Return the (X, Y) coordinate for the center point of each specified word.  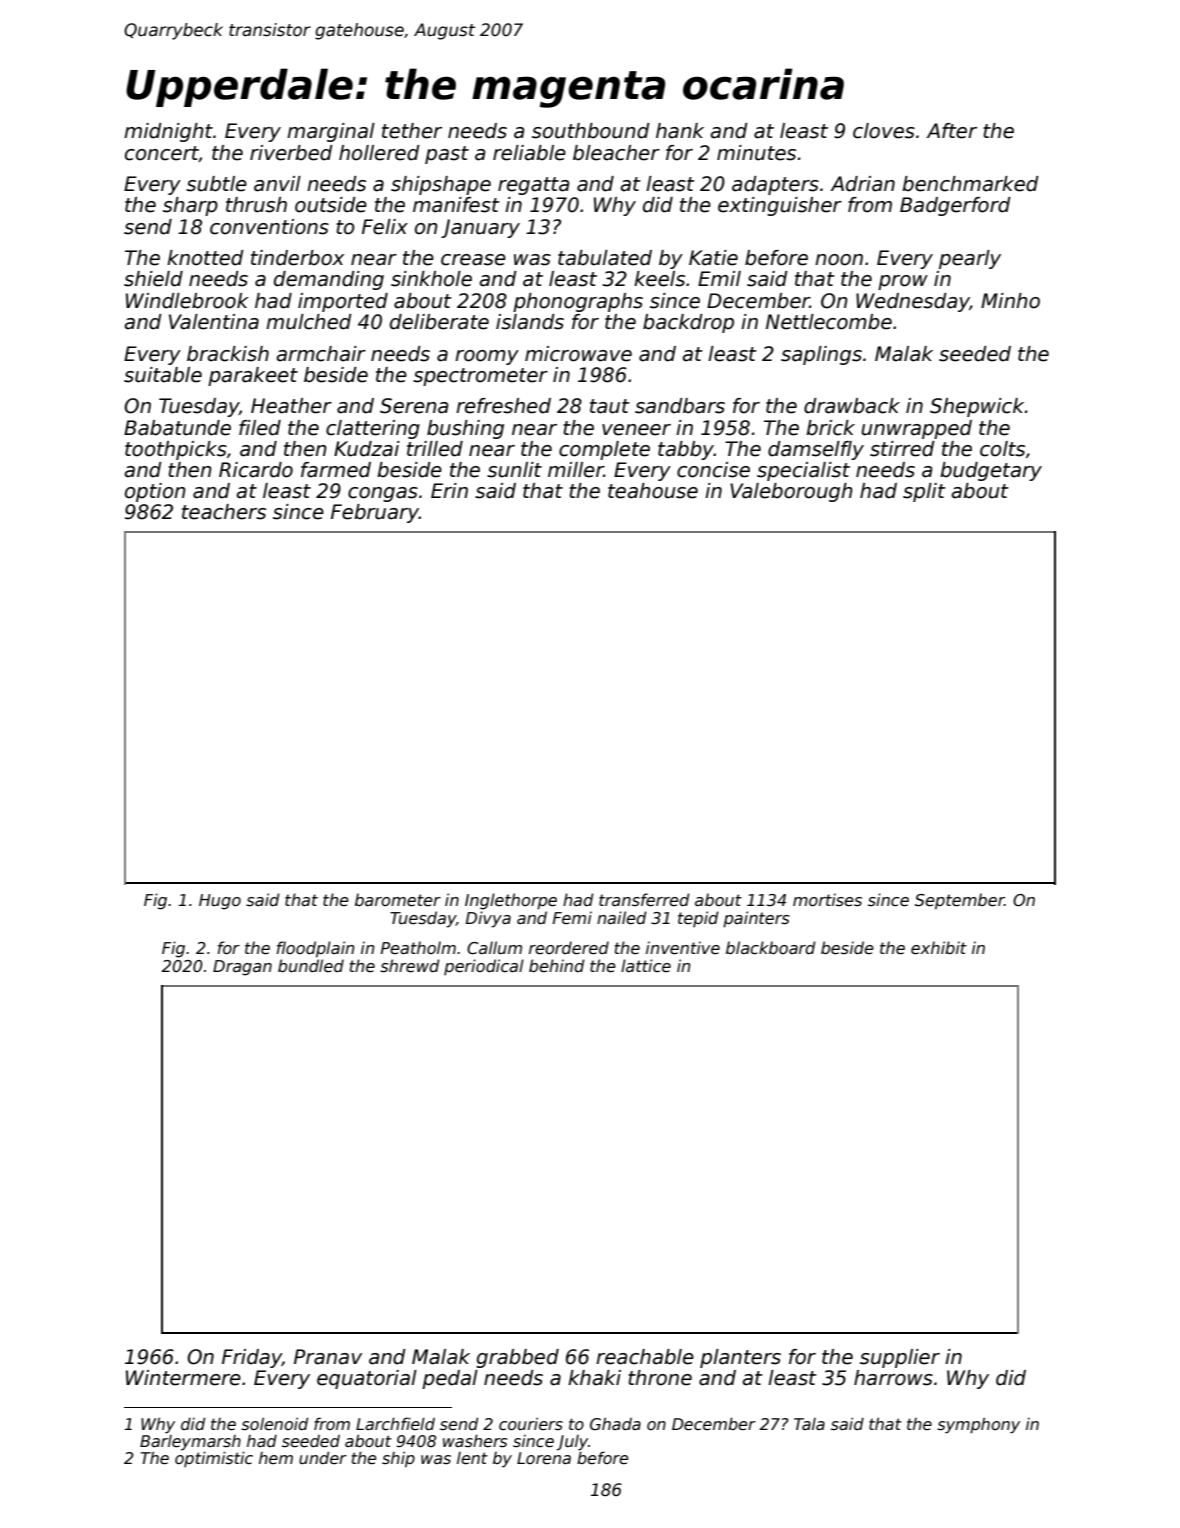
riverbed (291, 153)
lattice (646, 965)
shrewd (410, 966)
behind (557, 966)
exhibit (939, 948)
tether (412, 131)
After (952, 131)
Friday (252, 1358)
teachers (224, 512)
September (960, 901)
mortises (827, 900)
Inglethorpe (511, 901)
